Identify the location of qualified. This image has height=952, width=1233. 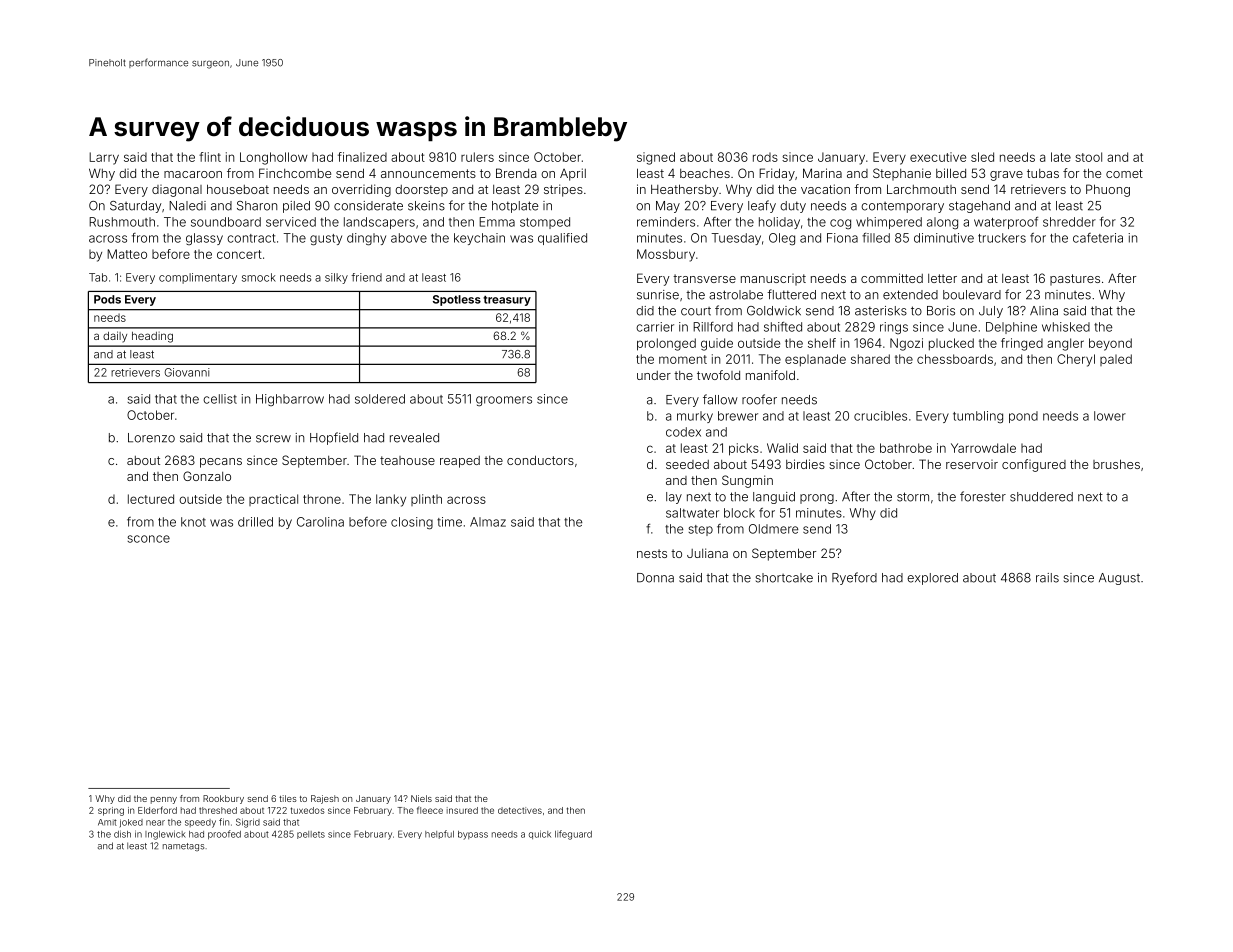
(562, 239).
